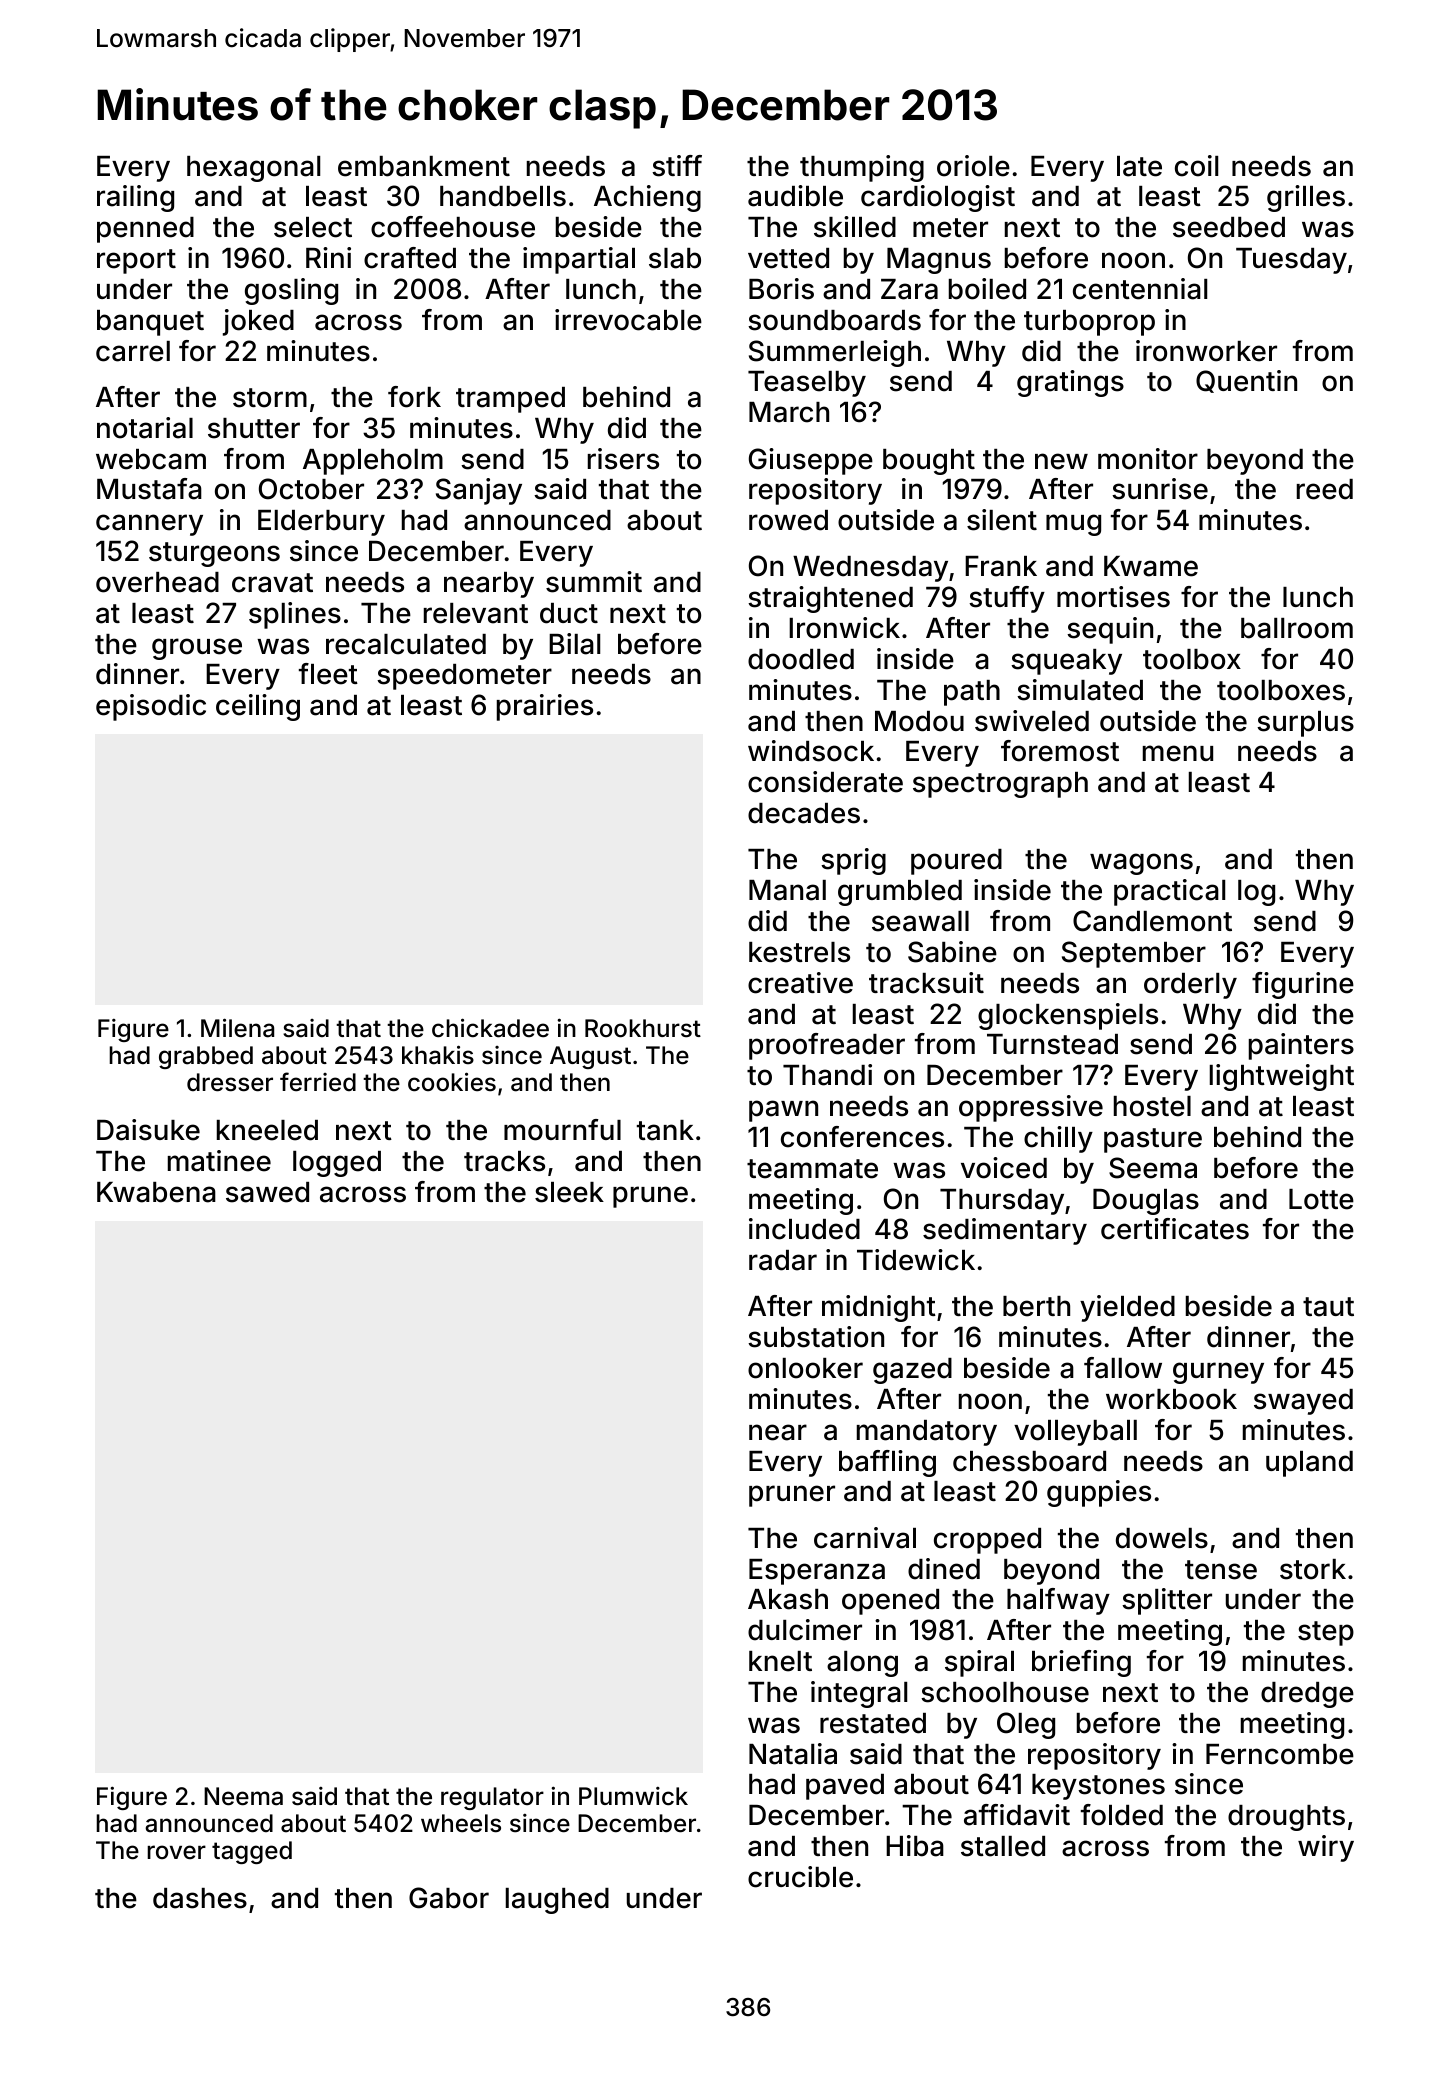 This page has width=1450, height=2100. Describe the element at coordinates (788, 1599) in the page. I see `Akash` at that location.
